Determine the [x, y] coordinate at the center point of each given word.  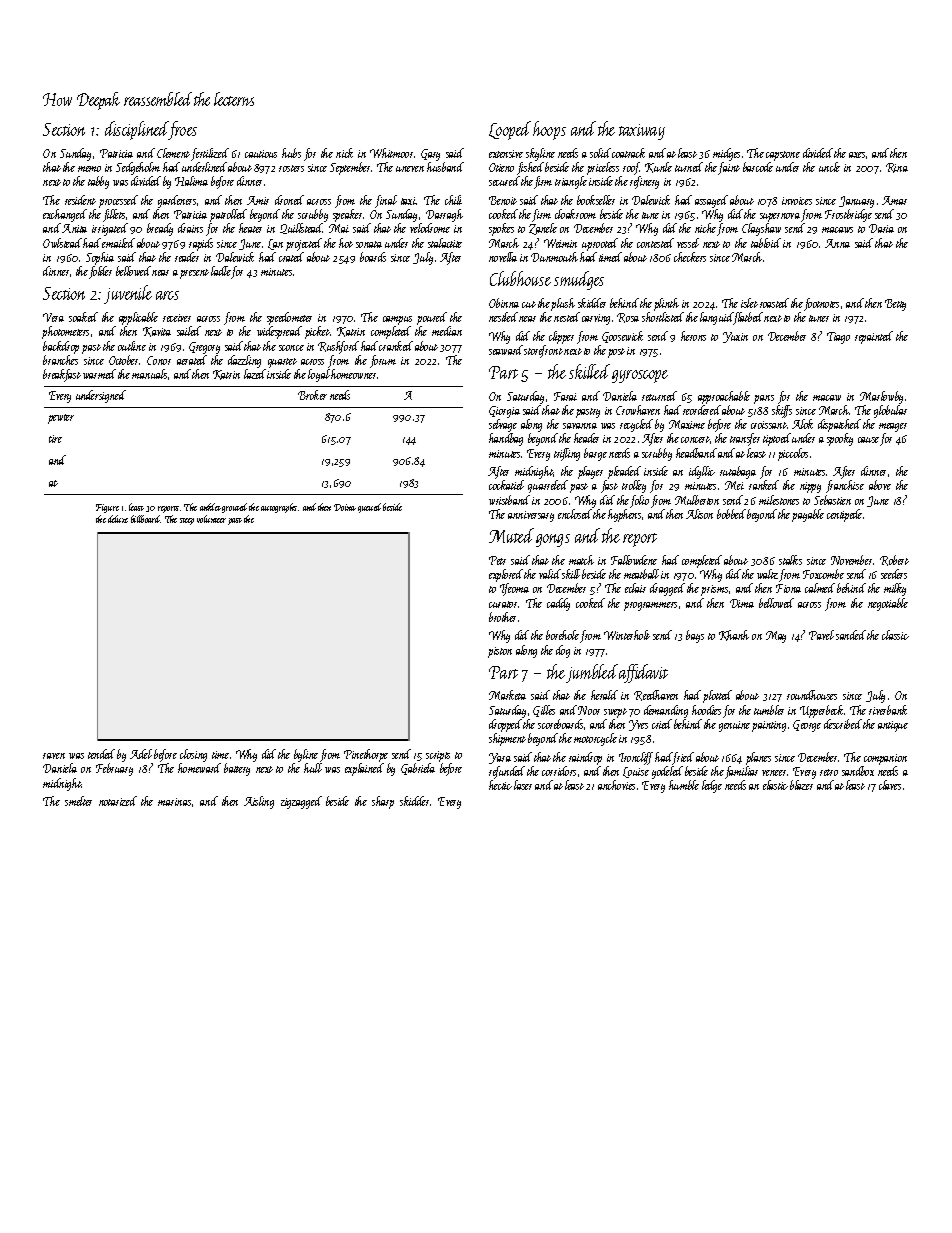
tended [101, 754]
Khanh [734, 635]
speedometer [289, 318]
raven [54, 756]
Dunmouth [554, 257]
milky [895, 589]
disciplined [137, 130]
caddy [558, 604]
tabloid [766, 243]
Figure [107, 508]
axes [857, 155]
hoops [549, 130]
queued [369, 508]
